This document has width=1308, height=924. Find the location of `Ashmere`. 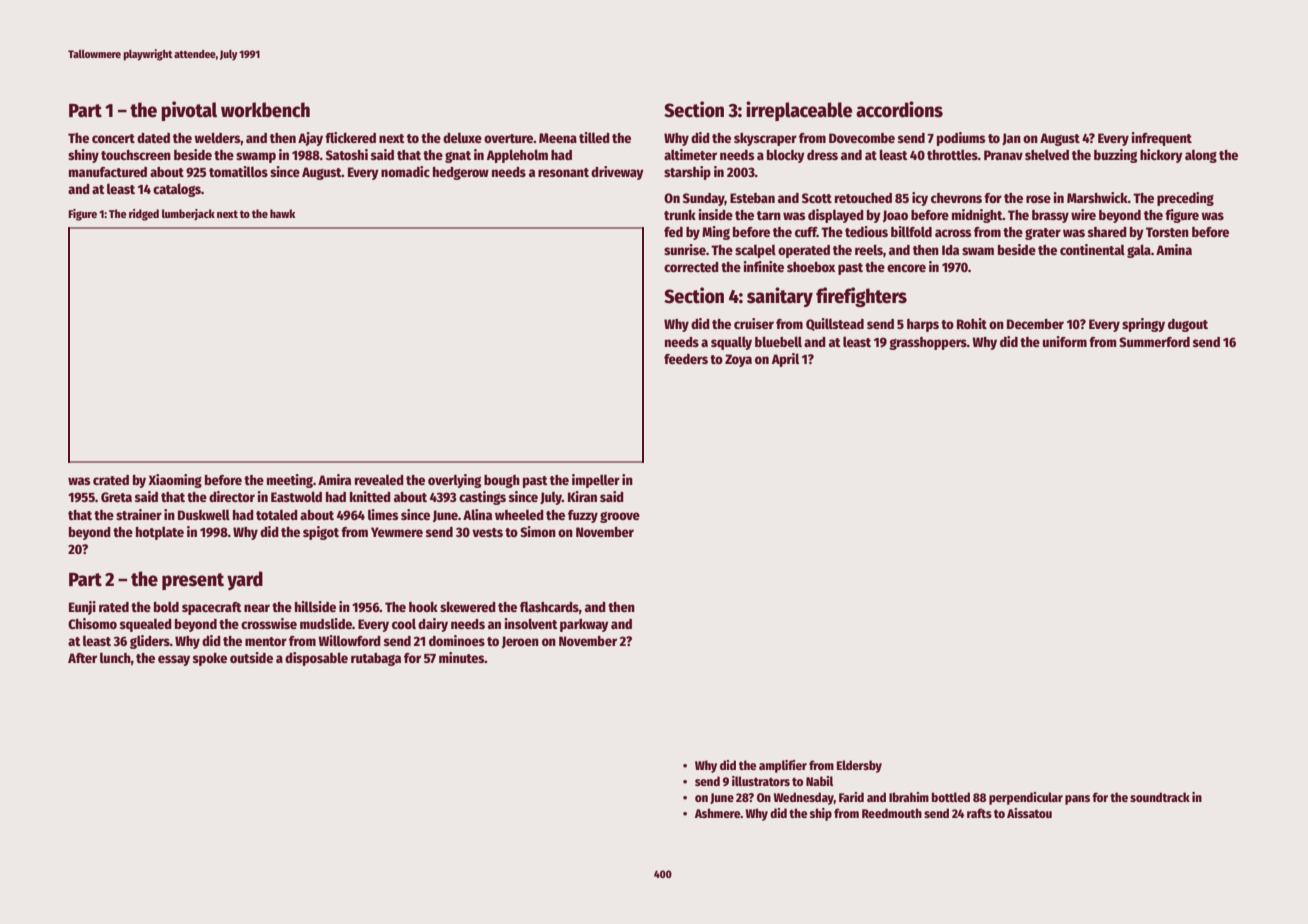

Ashmere is located at coordinates (717, 813).
